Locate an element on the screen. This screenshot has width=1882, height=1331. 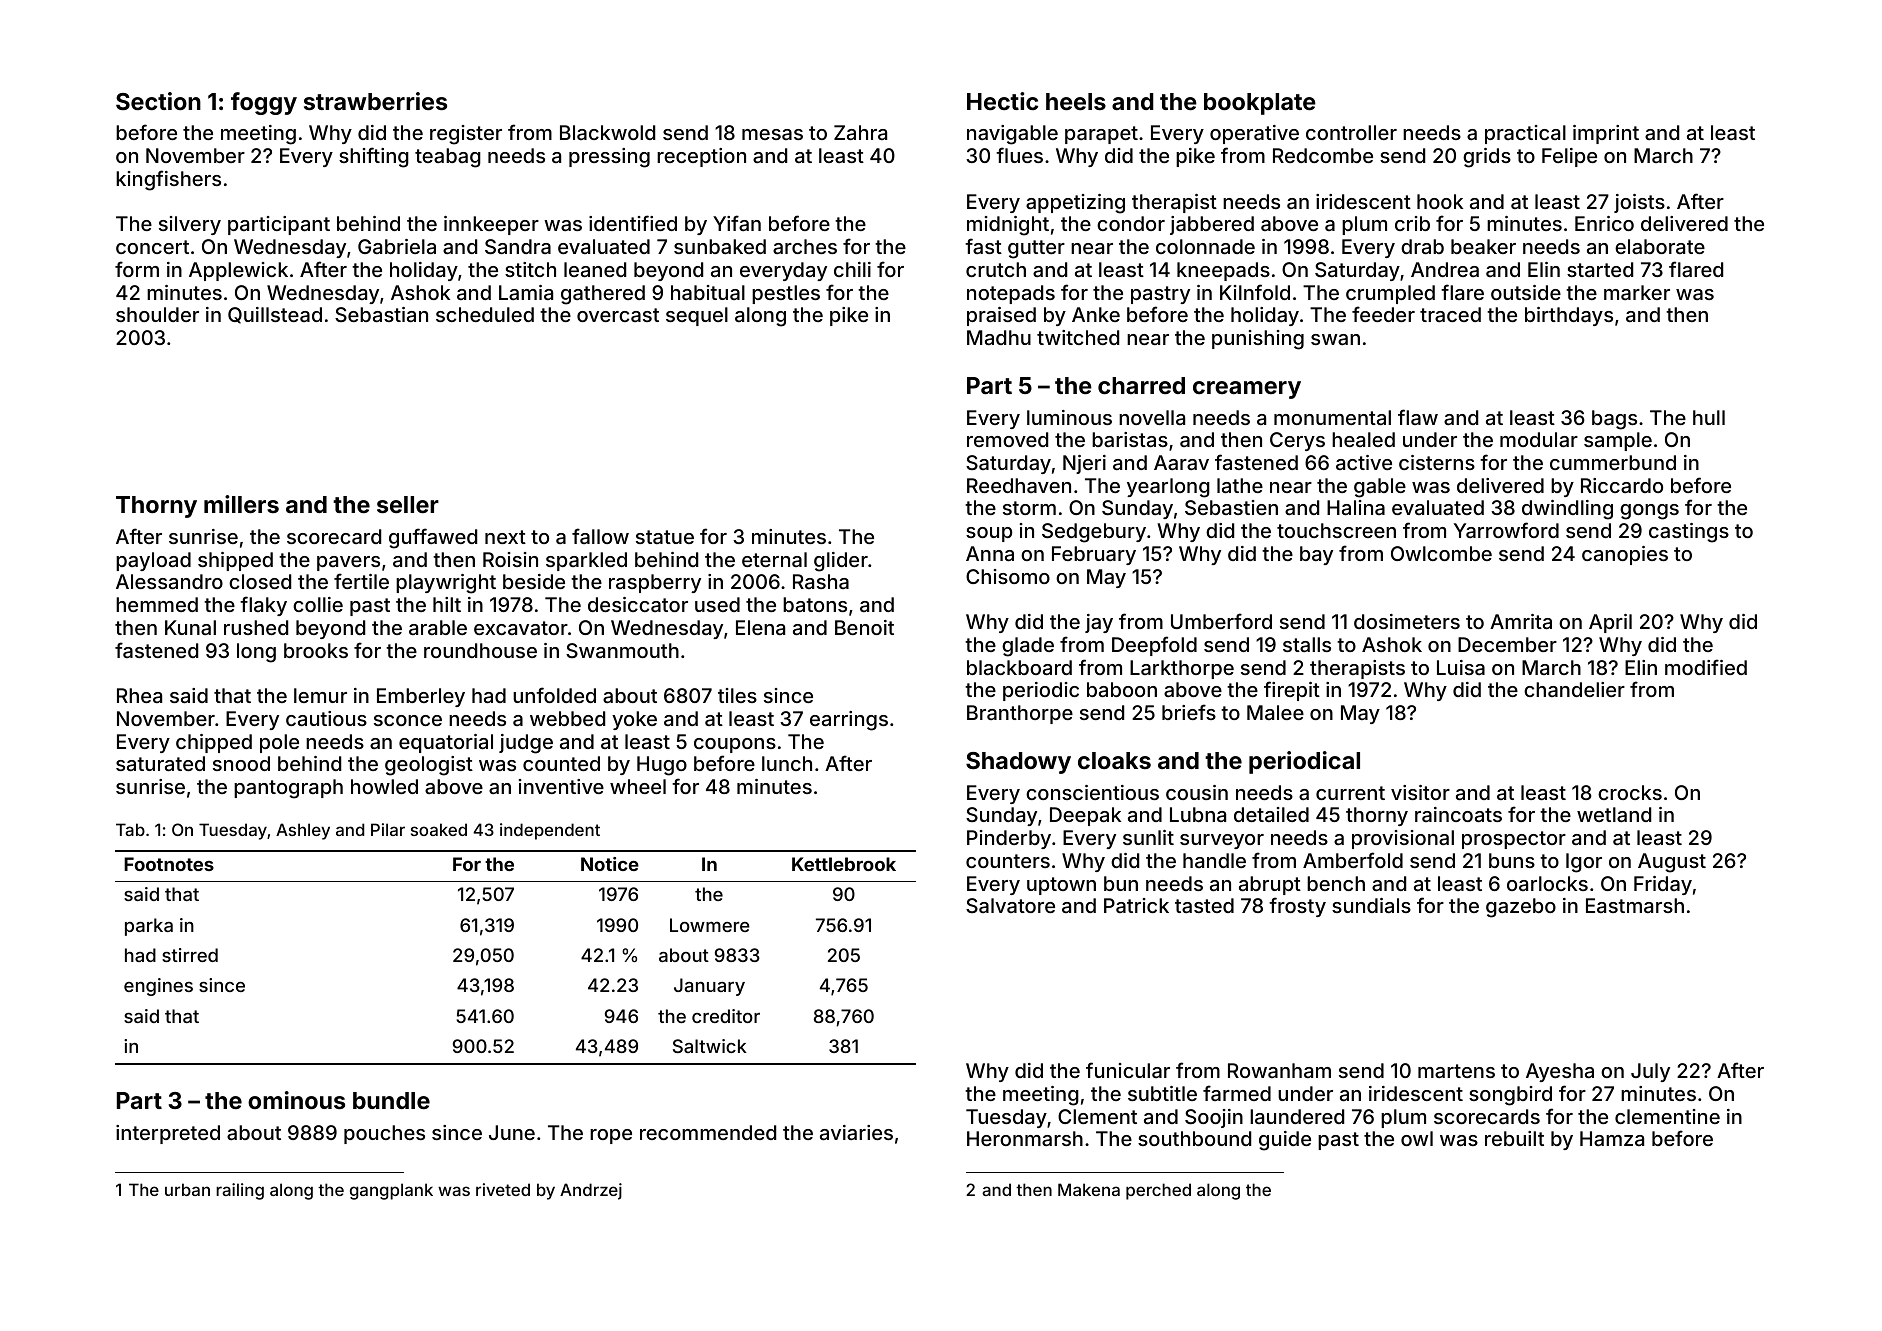
strawberries is located at coordinates (375, 101).
